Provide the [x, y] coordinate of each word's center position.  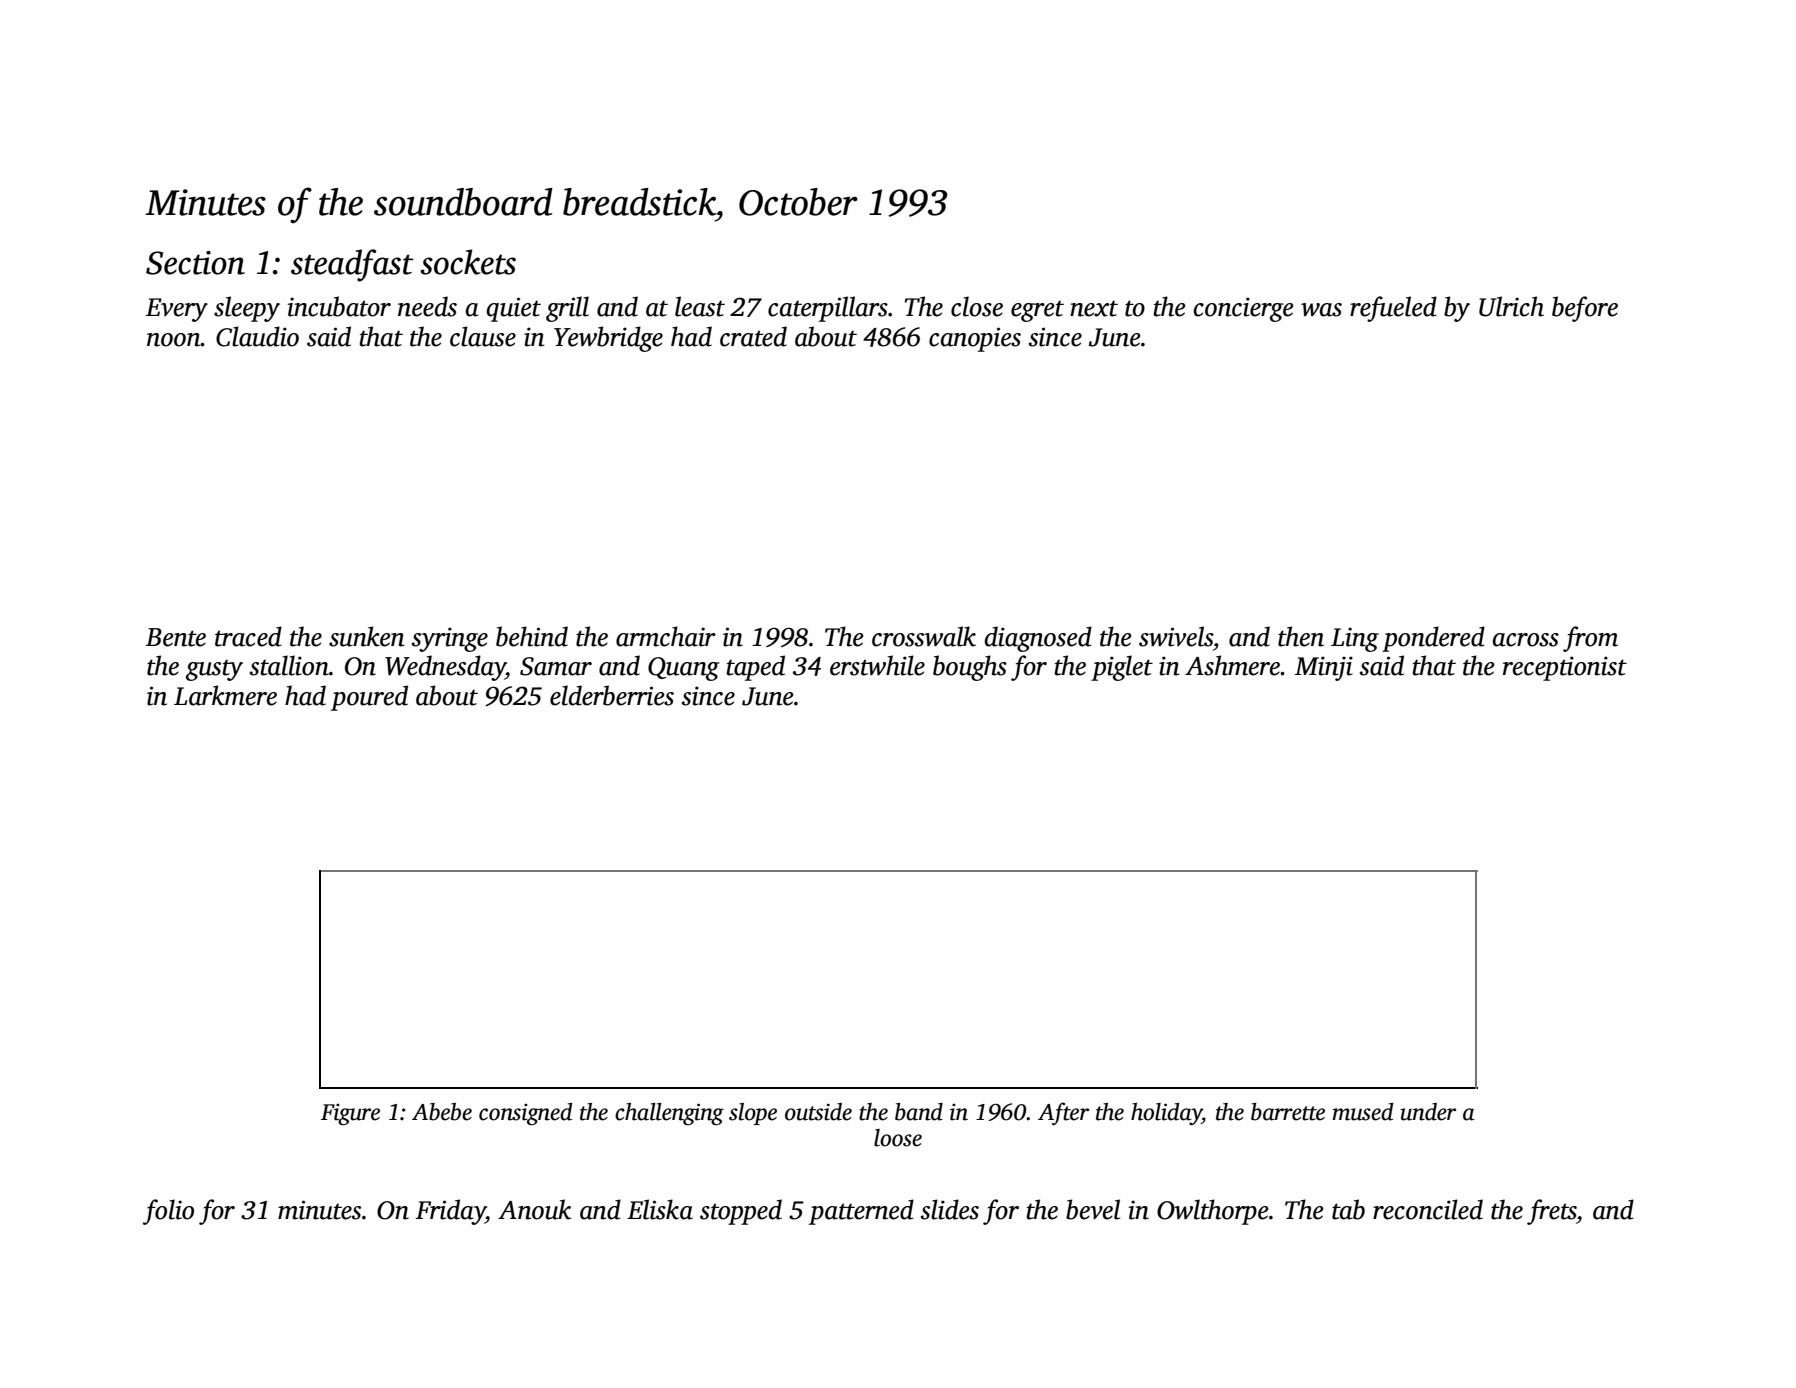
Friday [451, 1212]
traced [248, 636]
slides [950, 1209]
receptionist [1565, 668]
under [1428, 1112]
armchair [666, 636]
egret [1037, 311]
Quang [683, 669]
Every [177, 310]
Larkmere [225, 695]
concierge [1244, 309]
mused [1363, 1112]
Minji [1324, 668]
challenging [669, 1114]
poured [369, 698]
